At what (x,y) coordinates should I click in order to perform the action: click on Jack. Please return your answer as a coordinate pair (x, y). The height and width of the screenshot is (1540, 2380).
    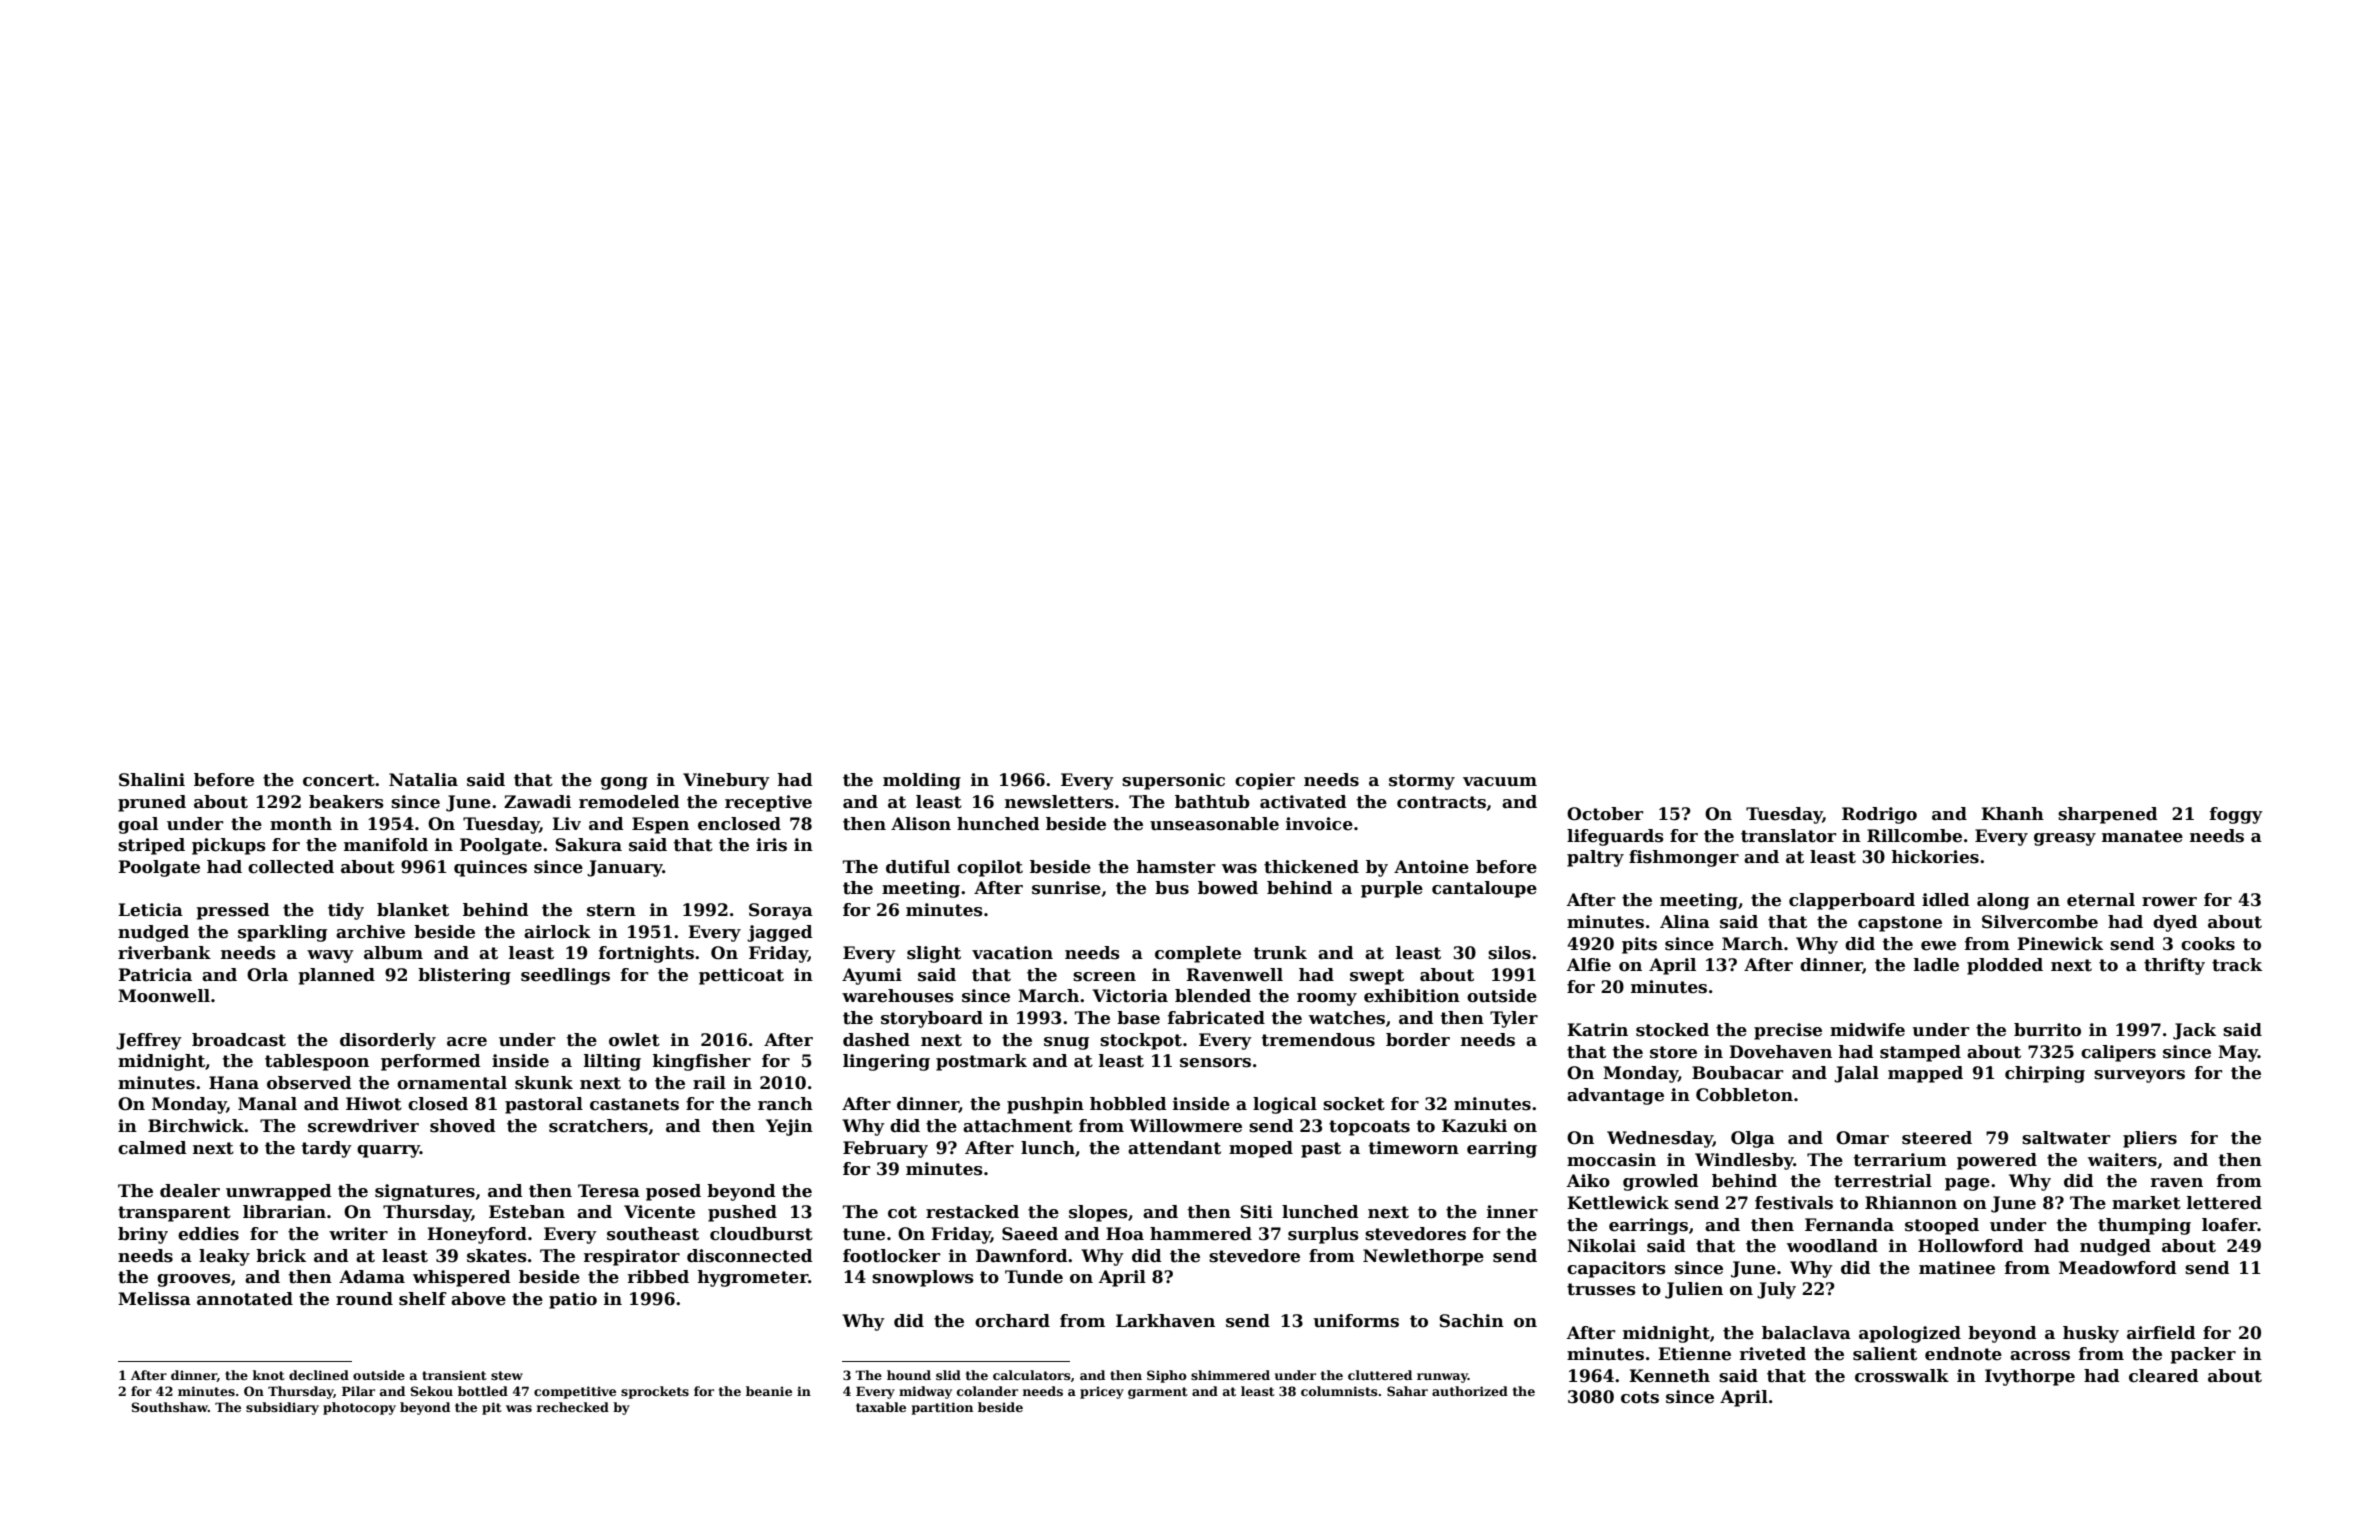
    Looking at the image, I should click on (2194, 1031).
